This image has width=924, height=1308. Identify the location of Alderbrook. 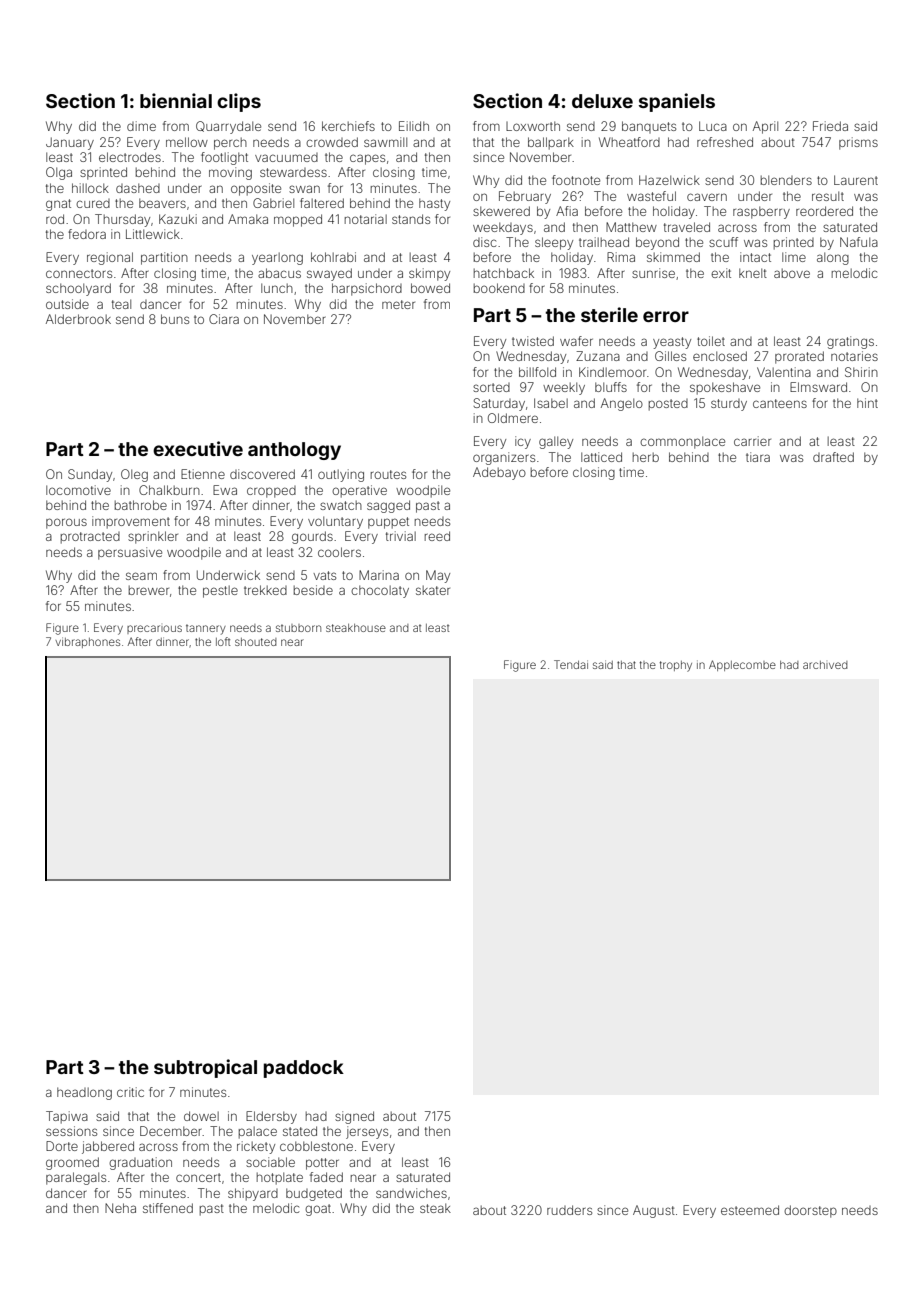
(78, 319).
